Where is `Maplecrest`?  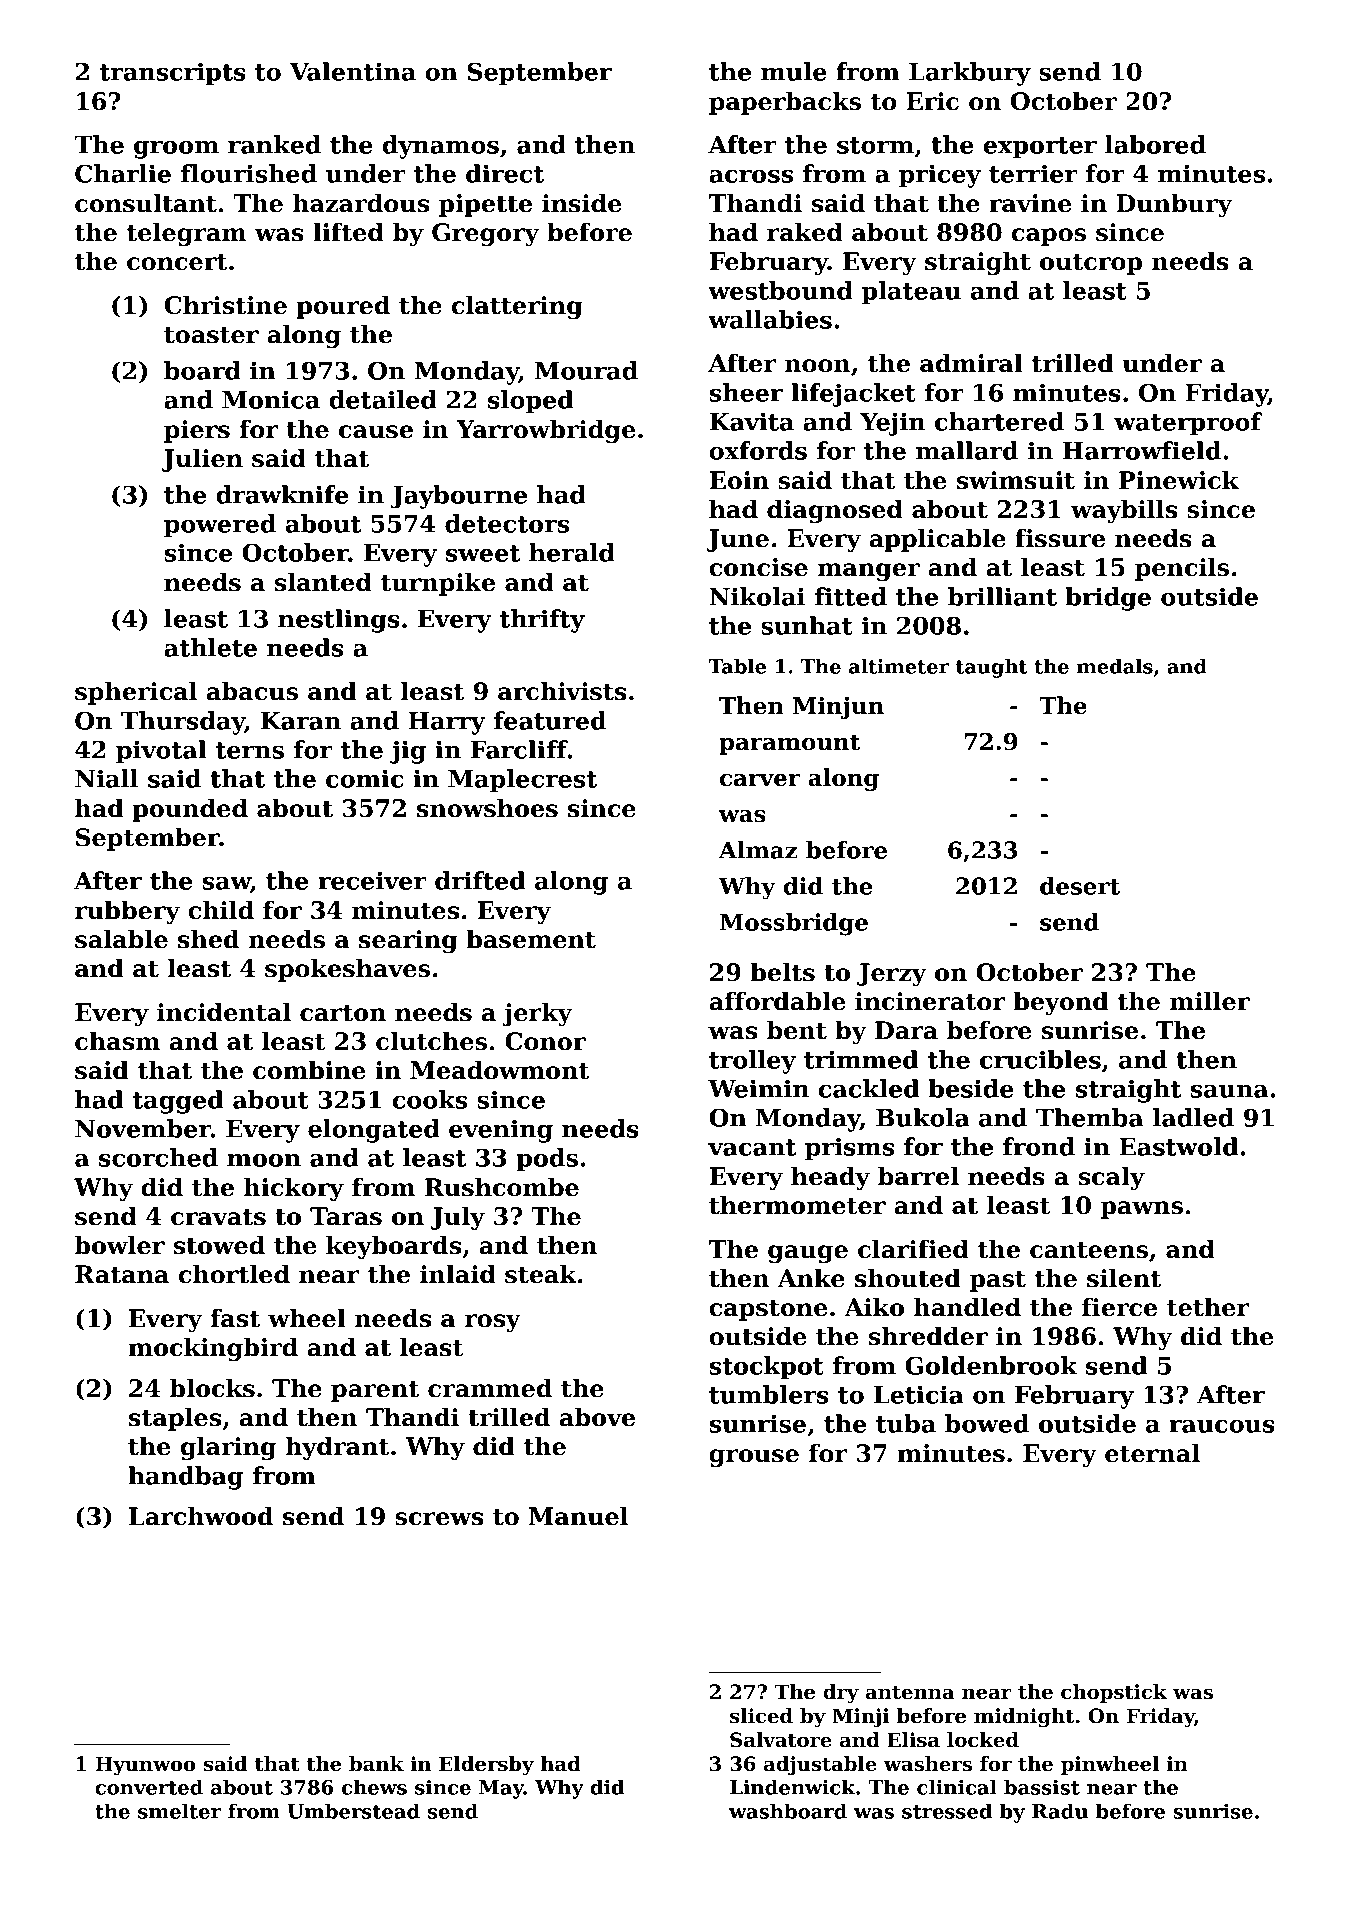
Maplecrest is located at coordinates (522, 781).
